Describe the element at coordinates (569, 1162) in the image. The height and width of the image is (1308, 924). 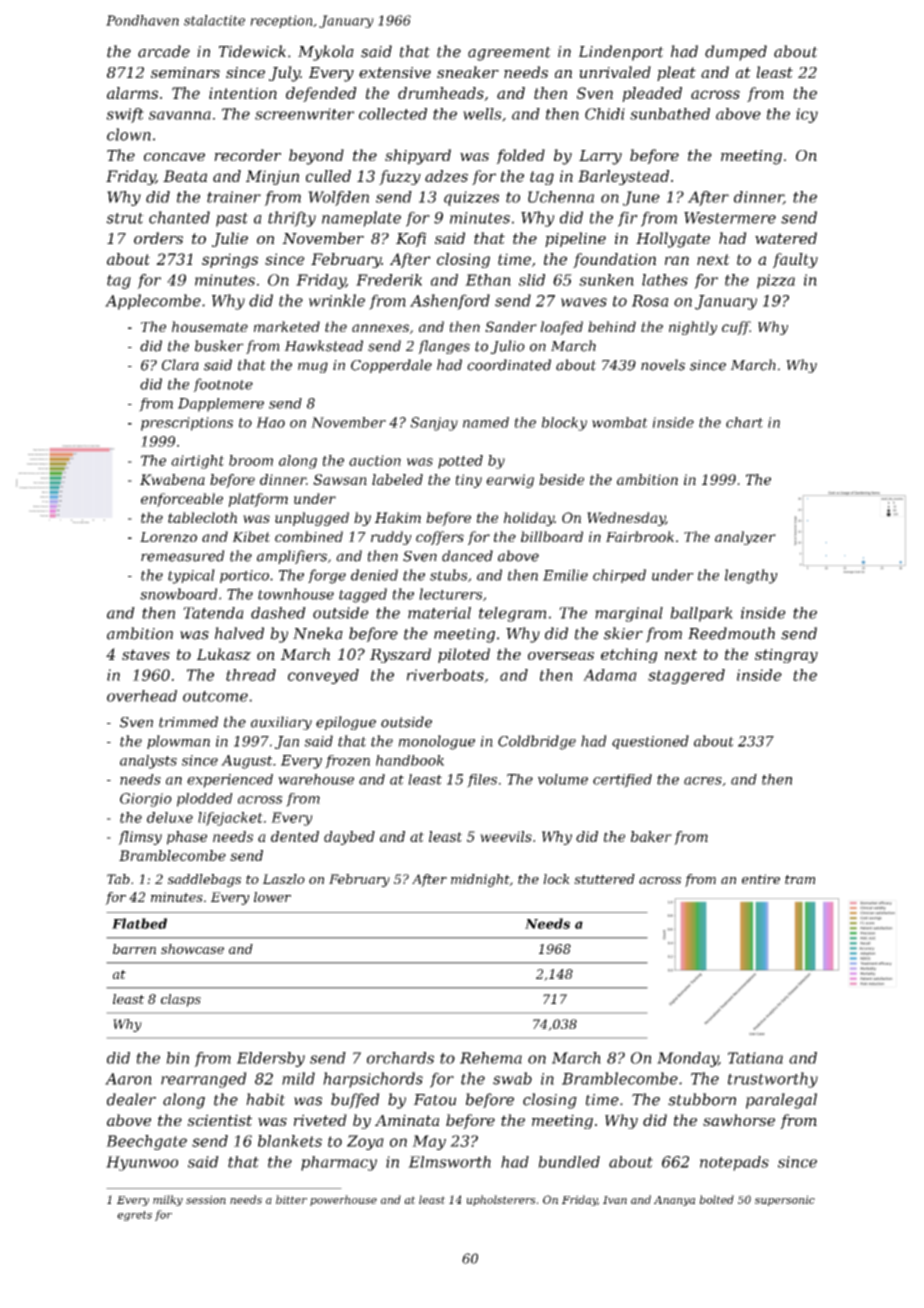
I see `bundled` at that location.
